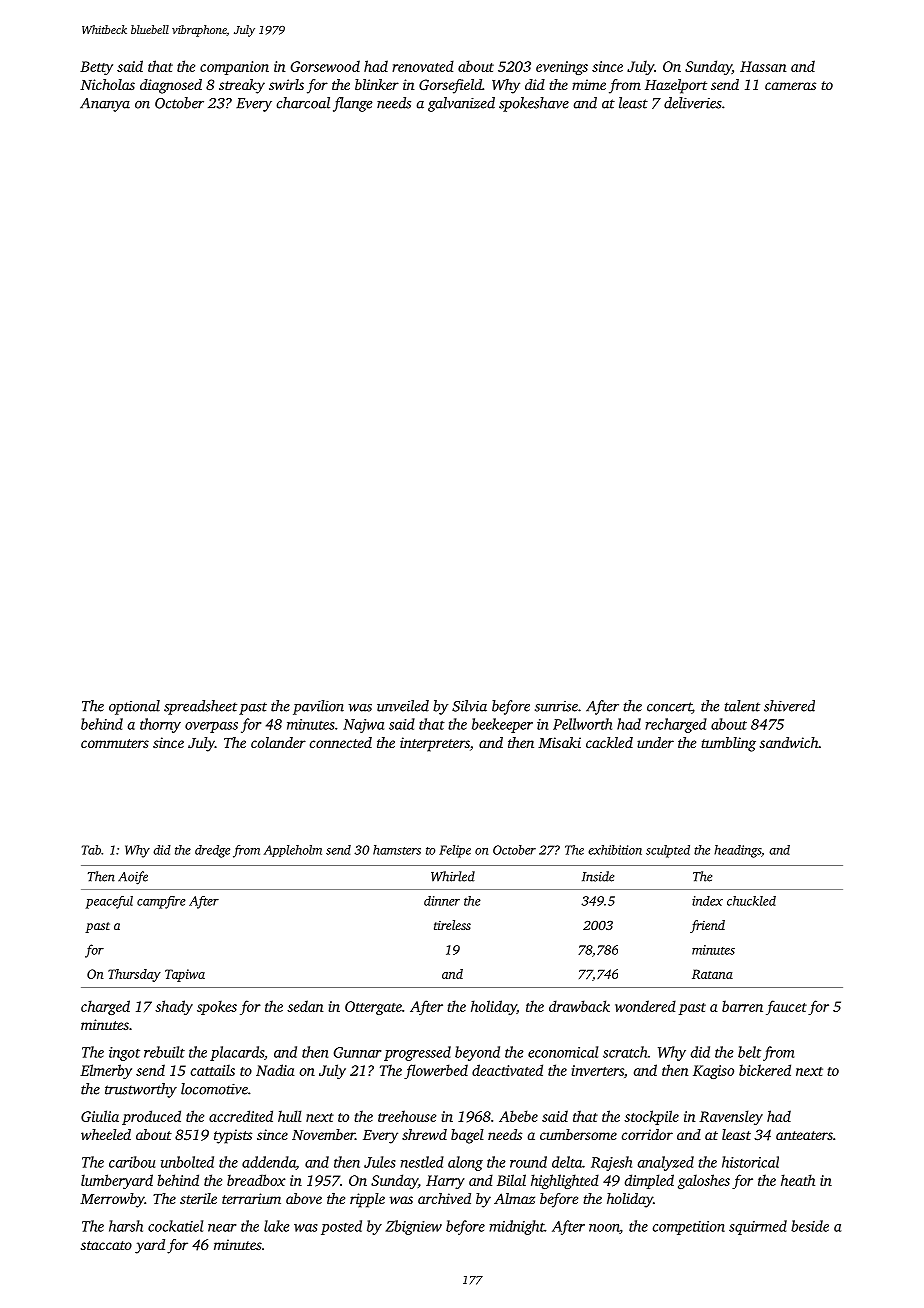  I want to click on galvanized, so click(461, 104).
